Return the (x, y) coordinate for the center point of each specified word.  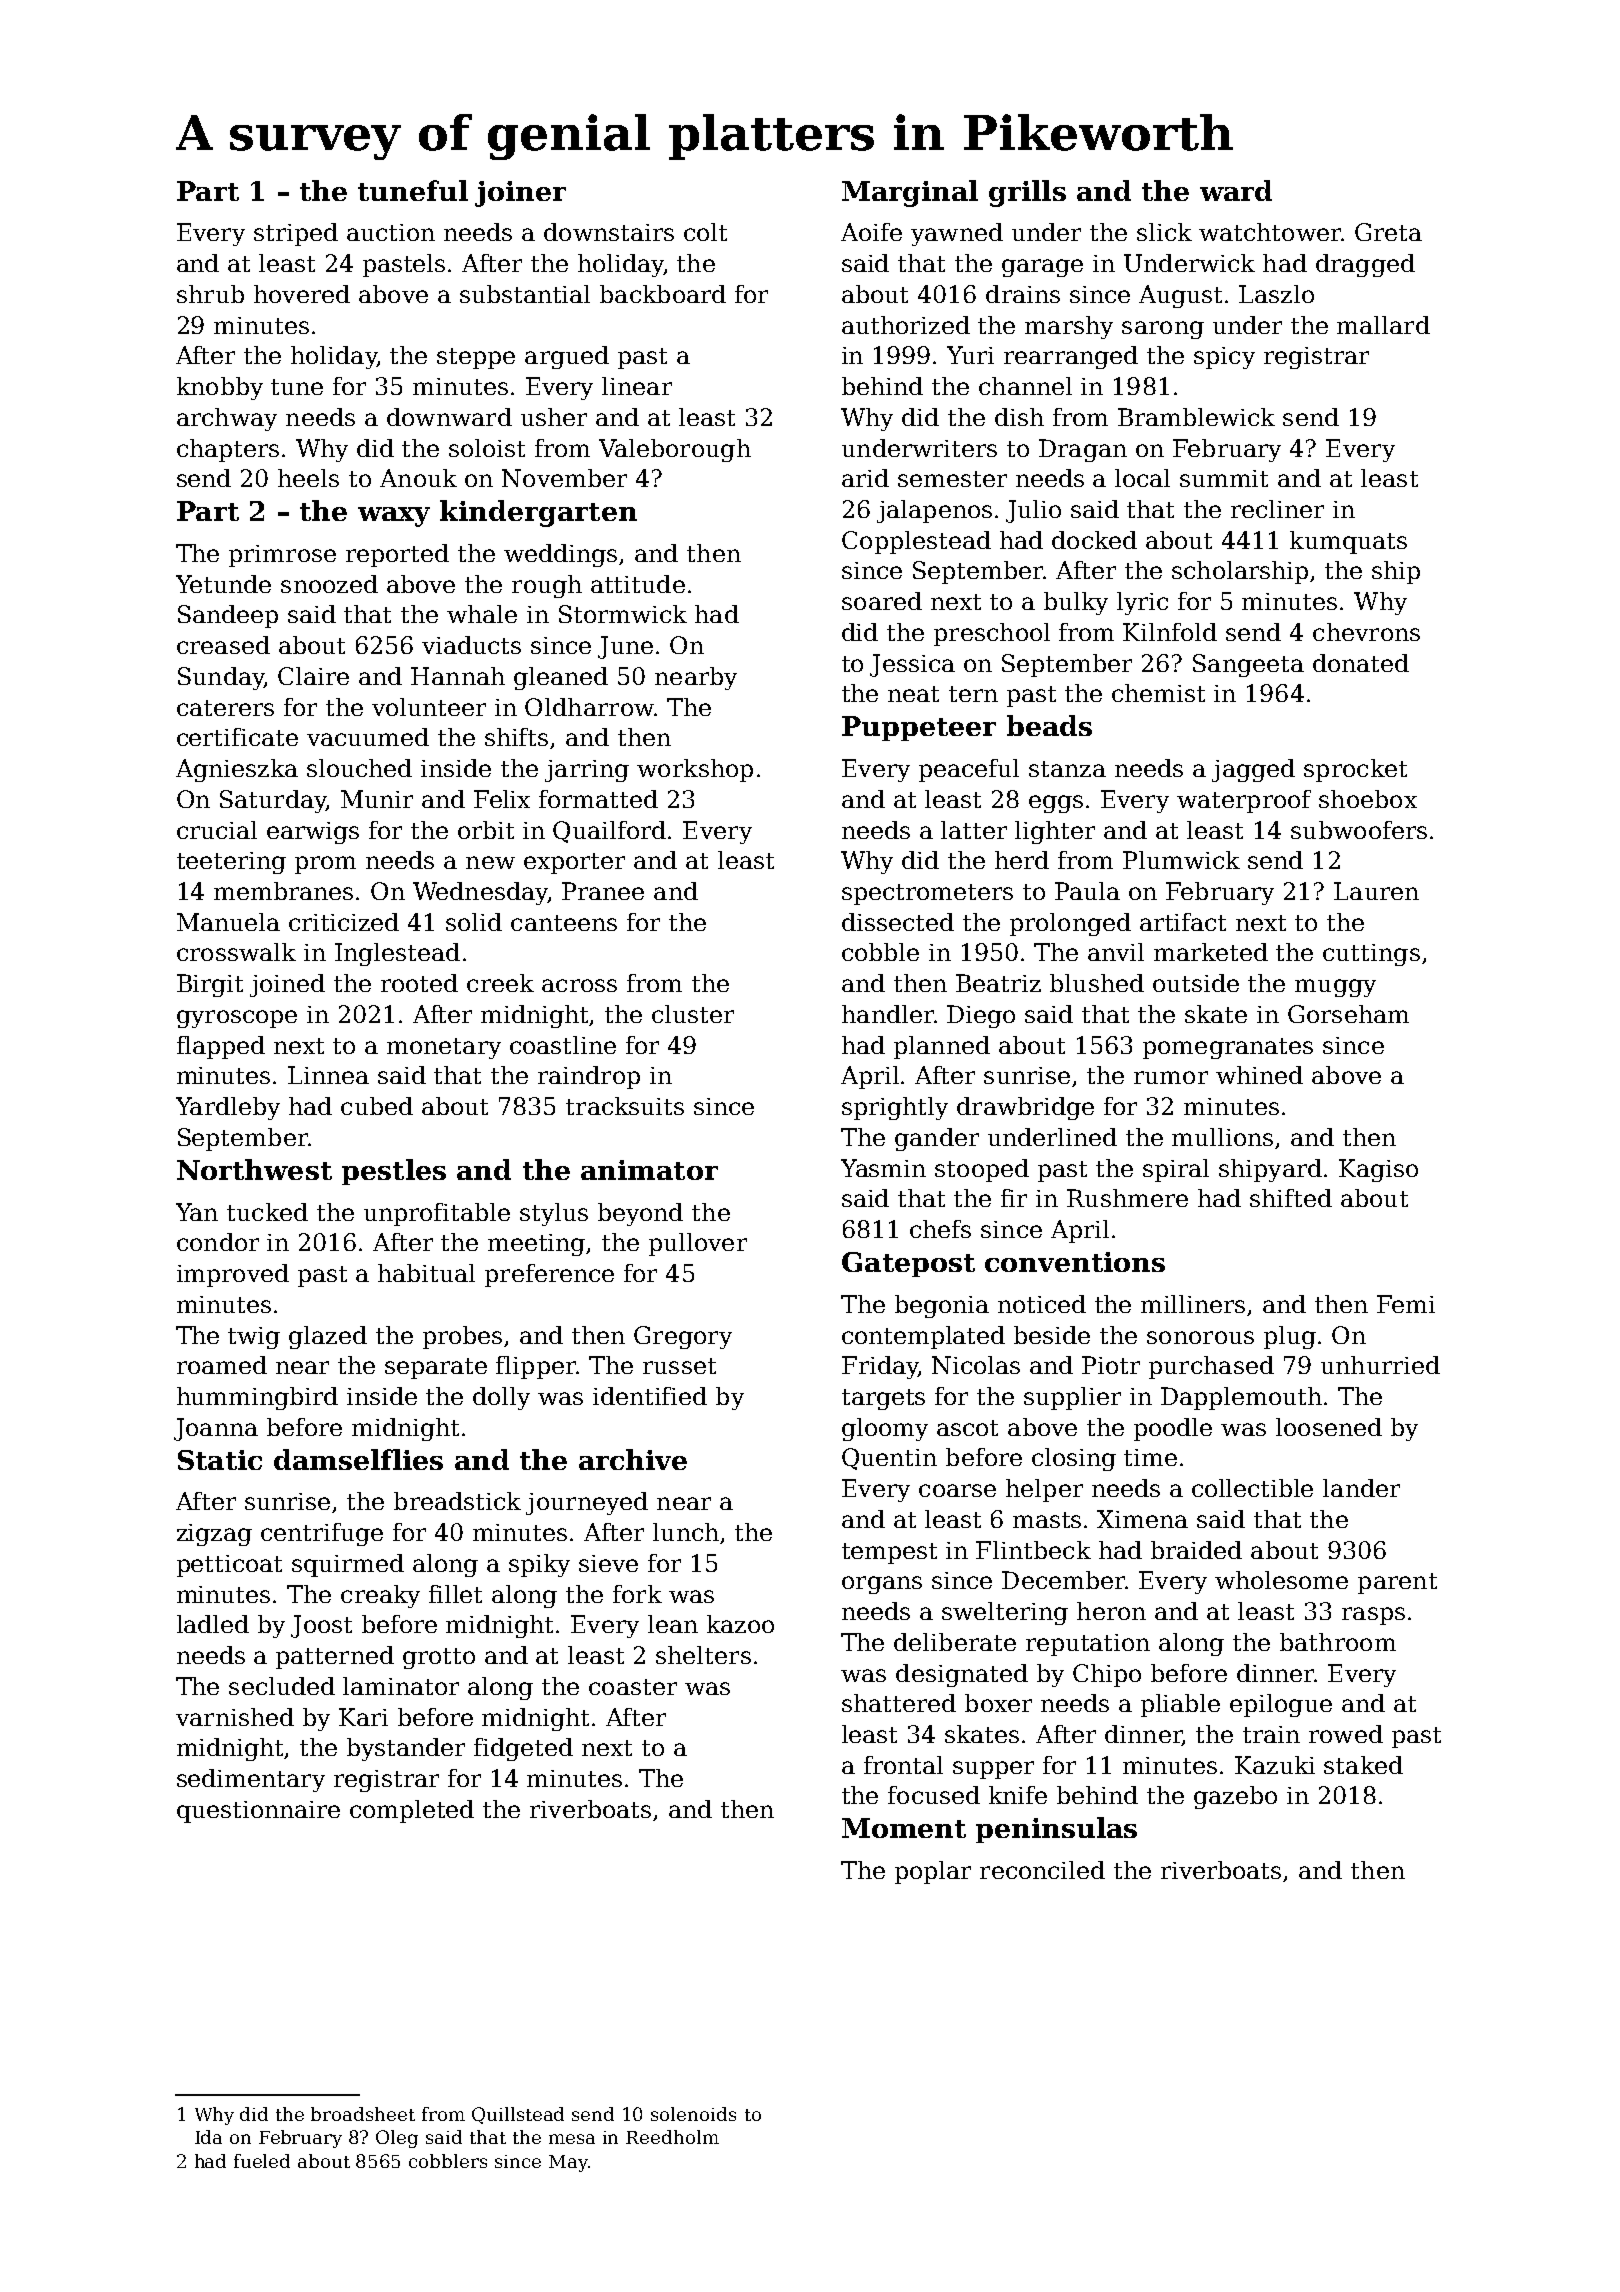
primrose (282, 556)
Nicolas (976, 1365)
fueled (262, 2161)
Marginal (910, 193)
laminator (401, 1686)
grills (1027, 193)
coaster (633, 1687)
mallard (1383, 325)
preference (549, 1275)
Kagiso (1378, 1170)
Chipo (1107, 1675)
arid (865, 478)
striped (296, 234)
